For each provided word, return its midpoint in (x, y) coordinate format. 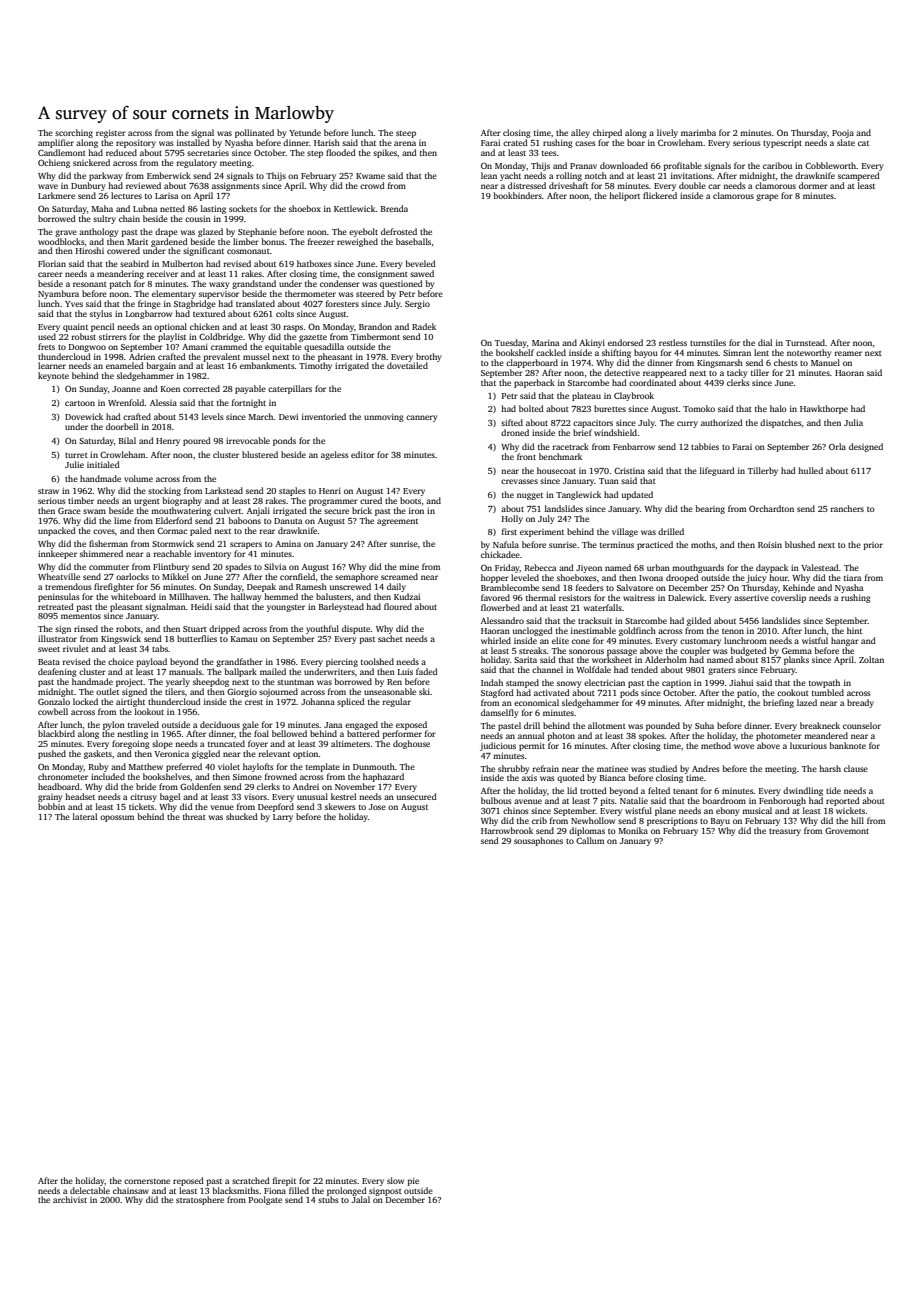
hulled (810, 470)
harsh (830, 768)
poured (197, 441)
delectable (90, 1190)
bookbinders (518, 195)
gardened (169, 242)
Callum (590, 840)
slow (395, 1180)
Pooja (843, 134)
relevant (274, 753)
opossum (117, 818)
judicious (498, 746)
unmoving (384, 418)
